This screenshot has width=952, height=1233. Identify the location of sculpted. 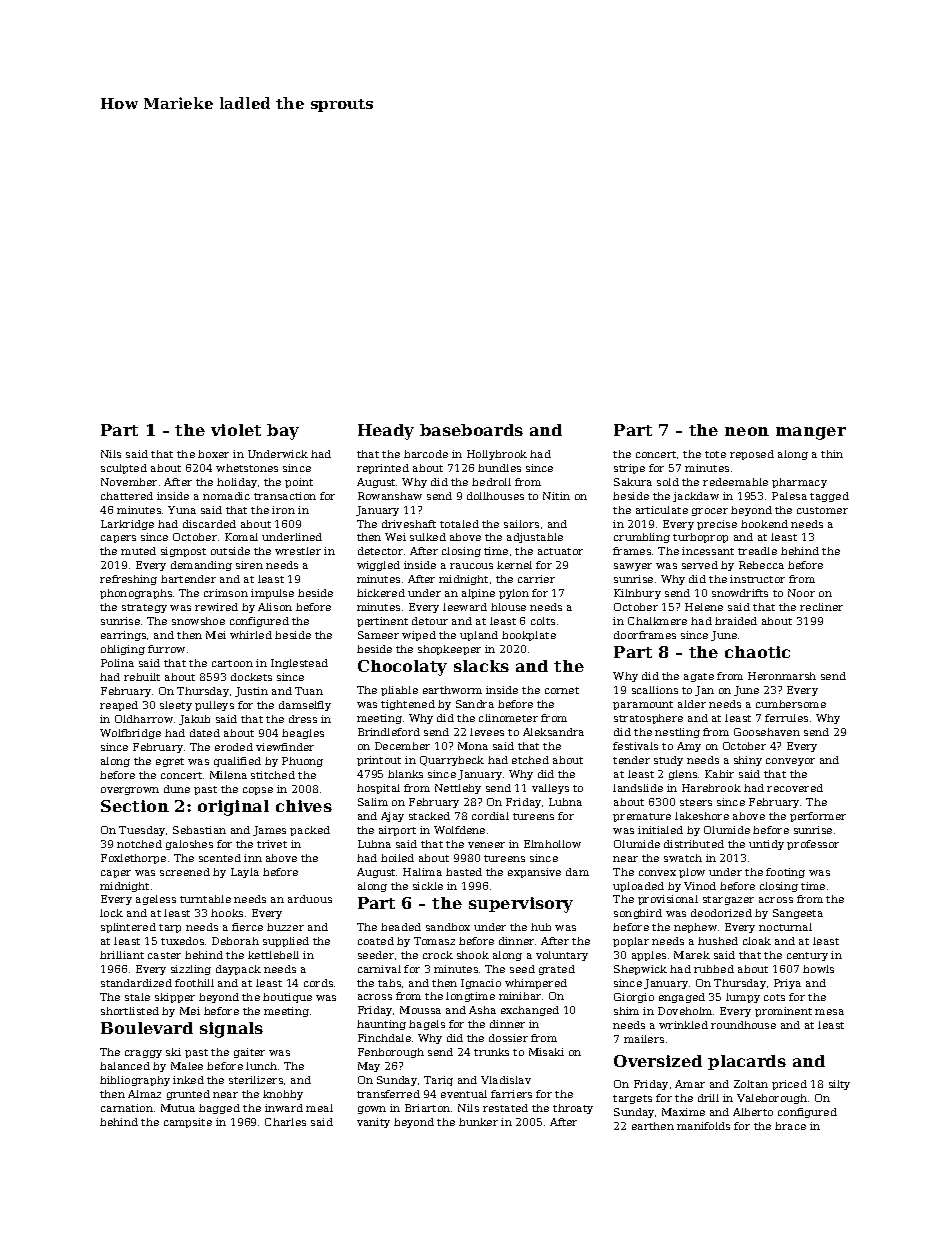
(124, 469).
